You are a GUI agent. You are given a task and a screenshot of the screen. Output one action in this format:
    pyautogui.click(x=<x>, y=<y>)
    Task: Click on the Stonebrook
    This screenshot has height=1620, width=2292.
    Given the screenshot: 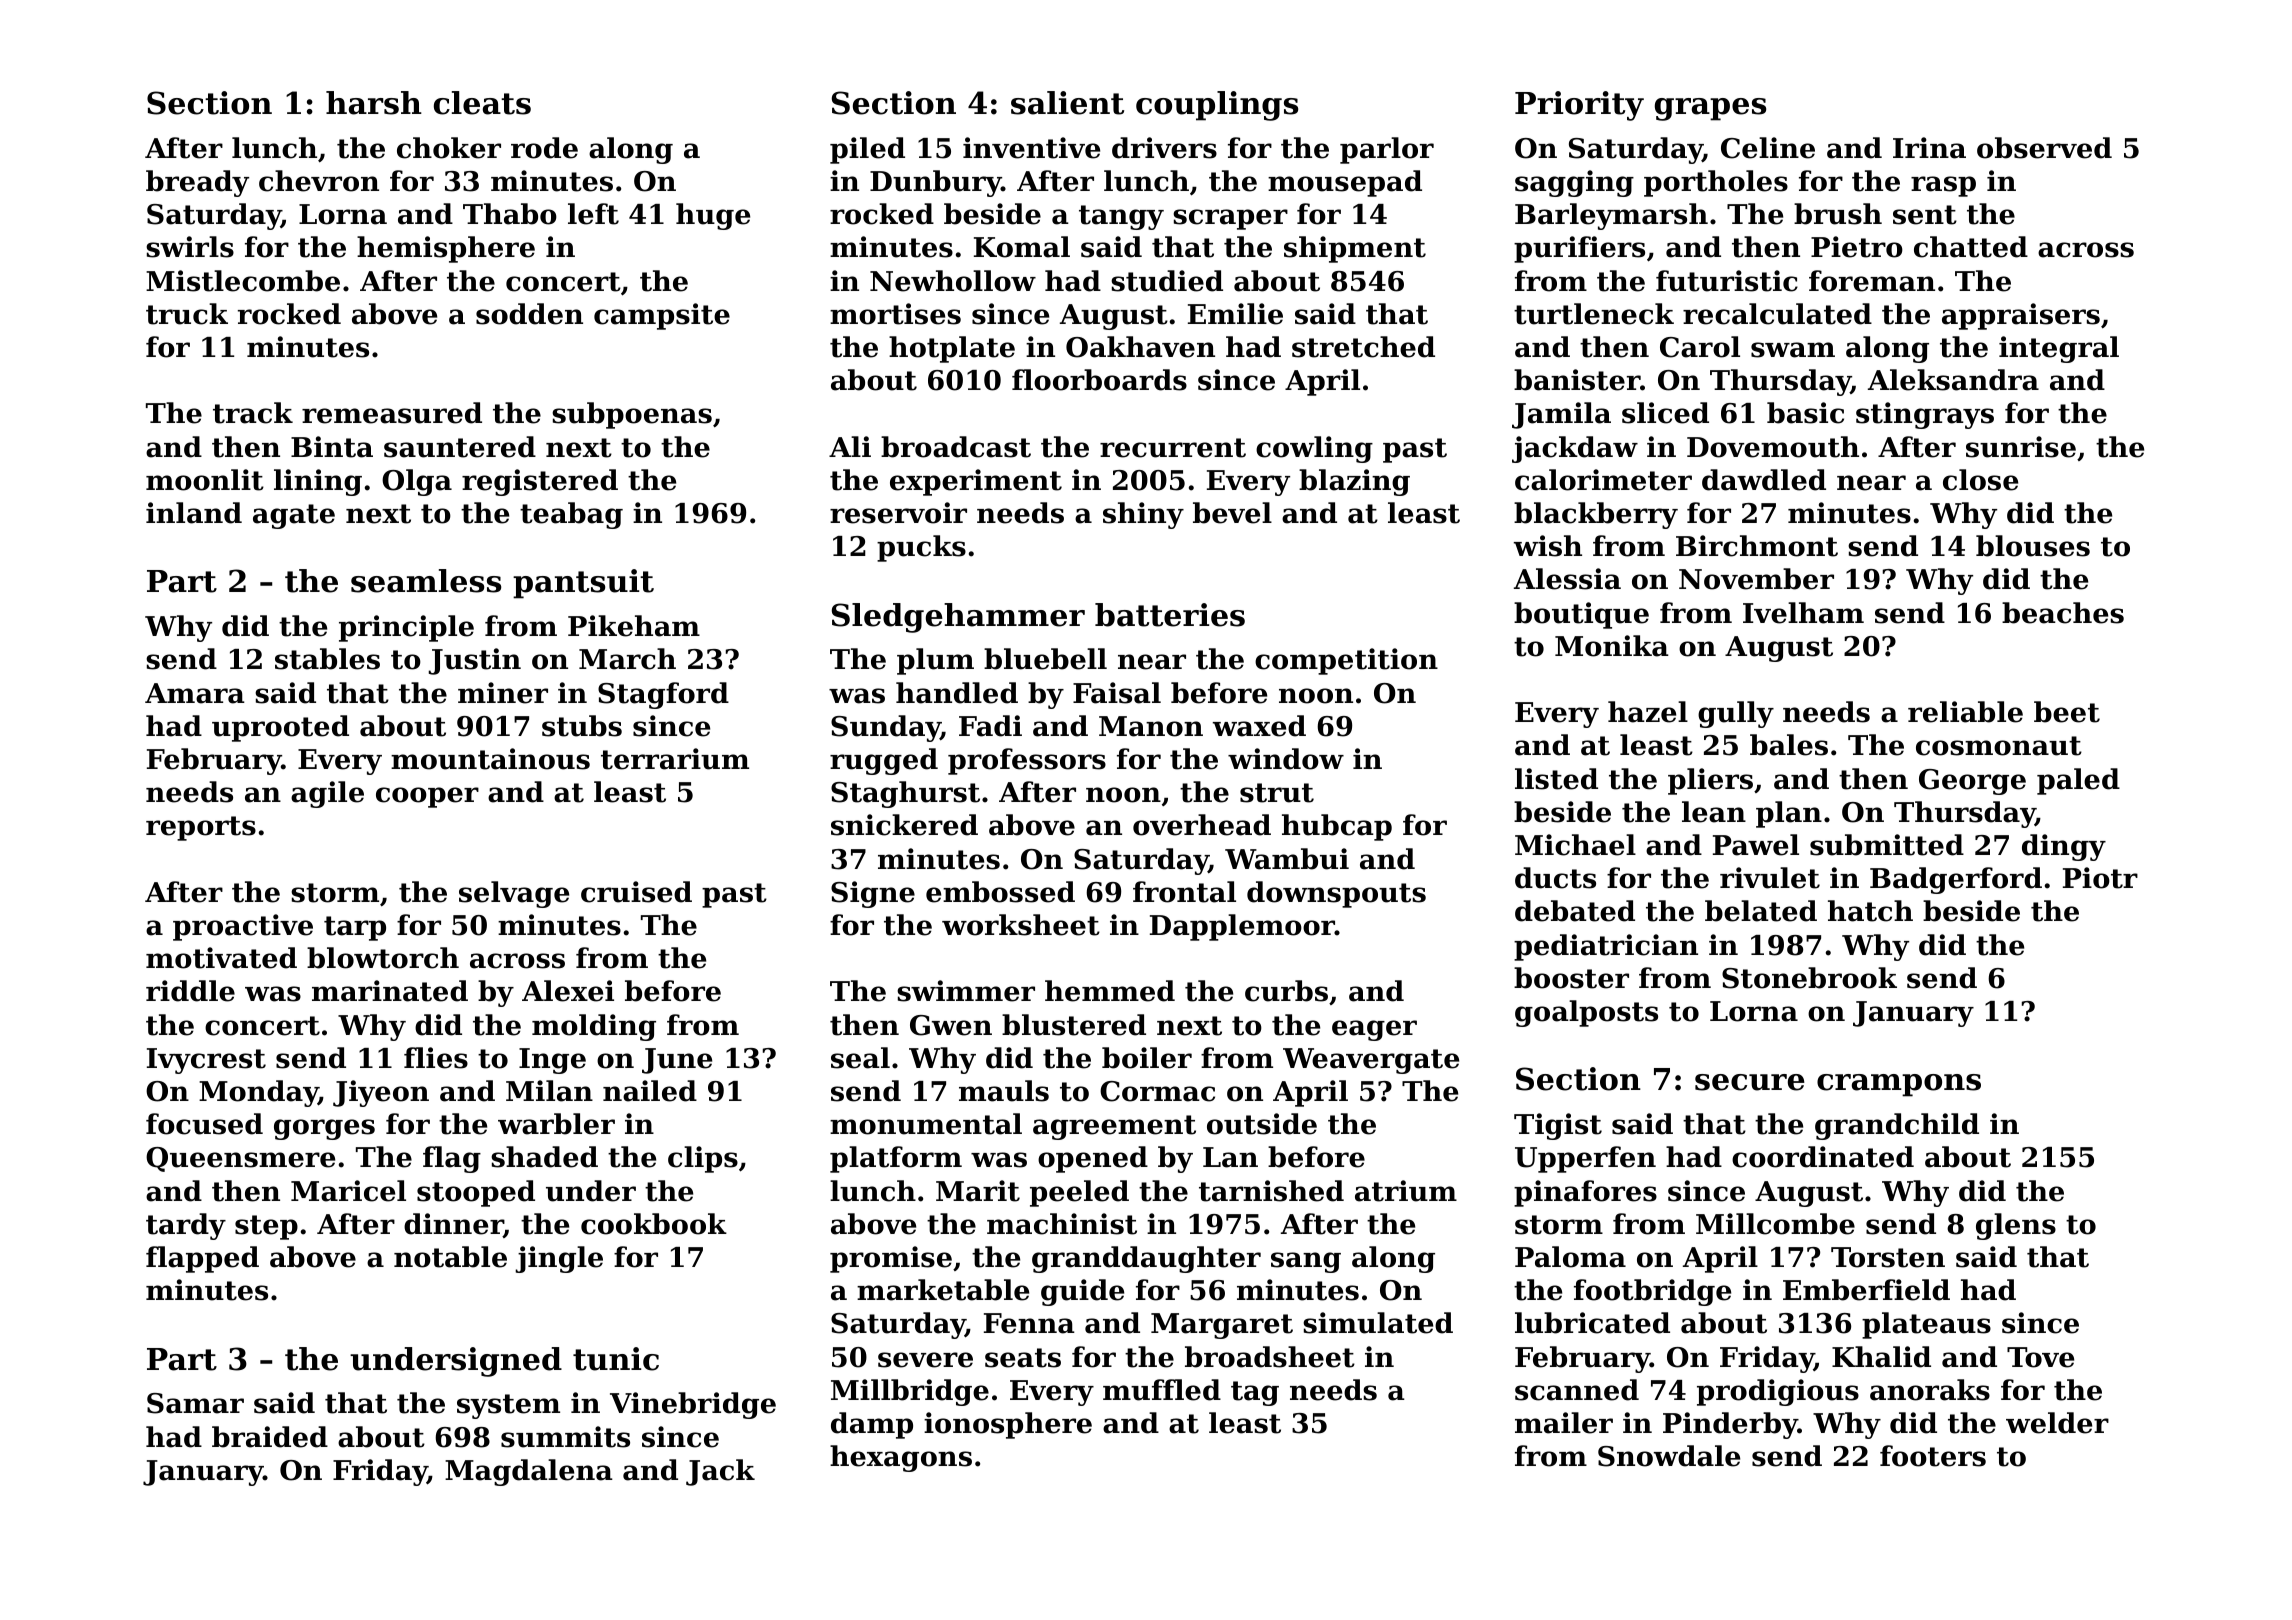 What is the action you would take?
    pyautogui.click(x=1809, y=978)
